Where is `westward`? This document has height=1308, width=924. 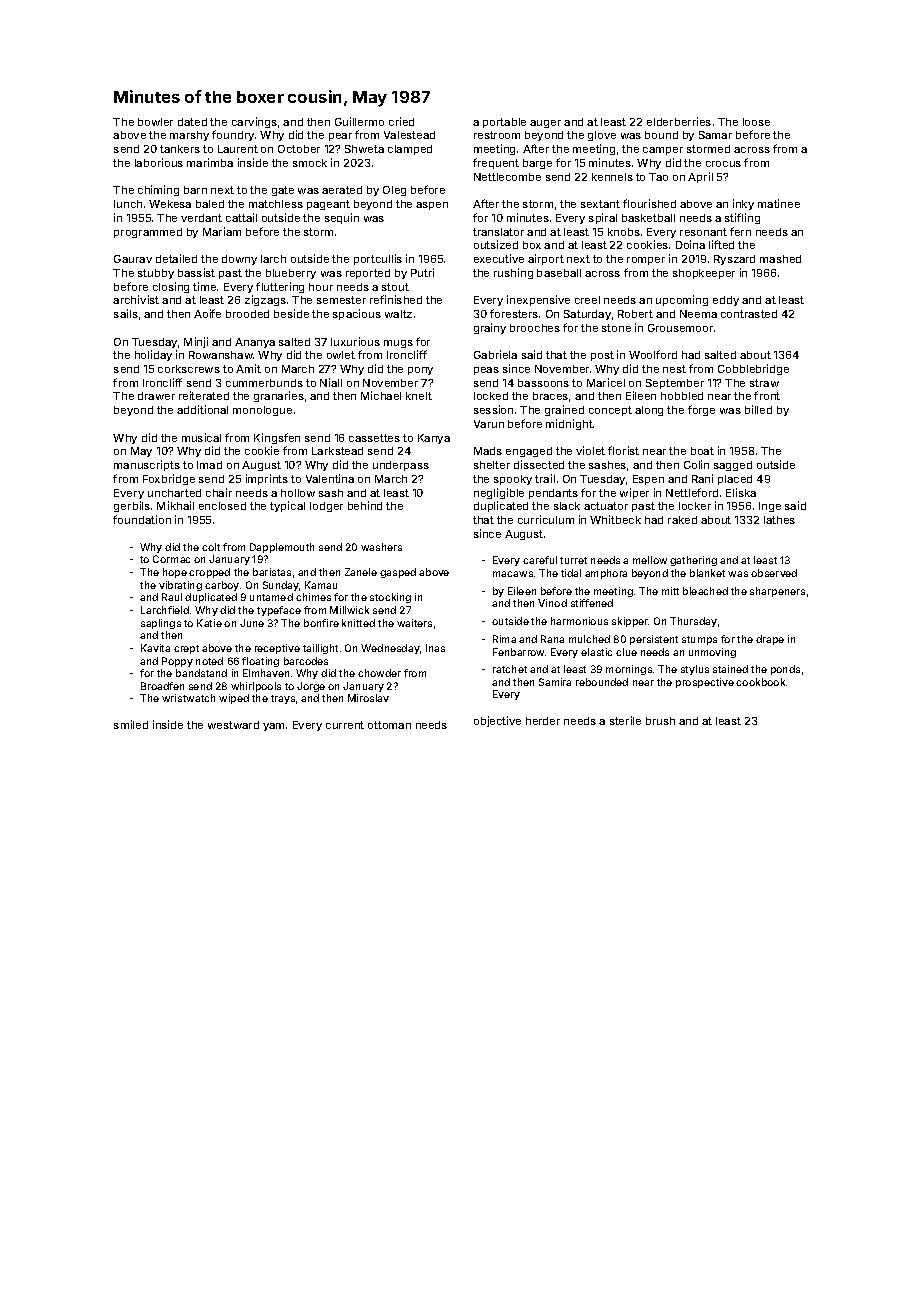
westward is located at coordinates (233, 725).
